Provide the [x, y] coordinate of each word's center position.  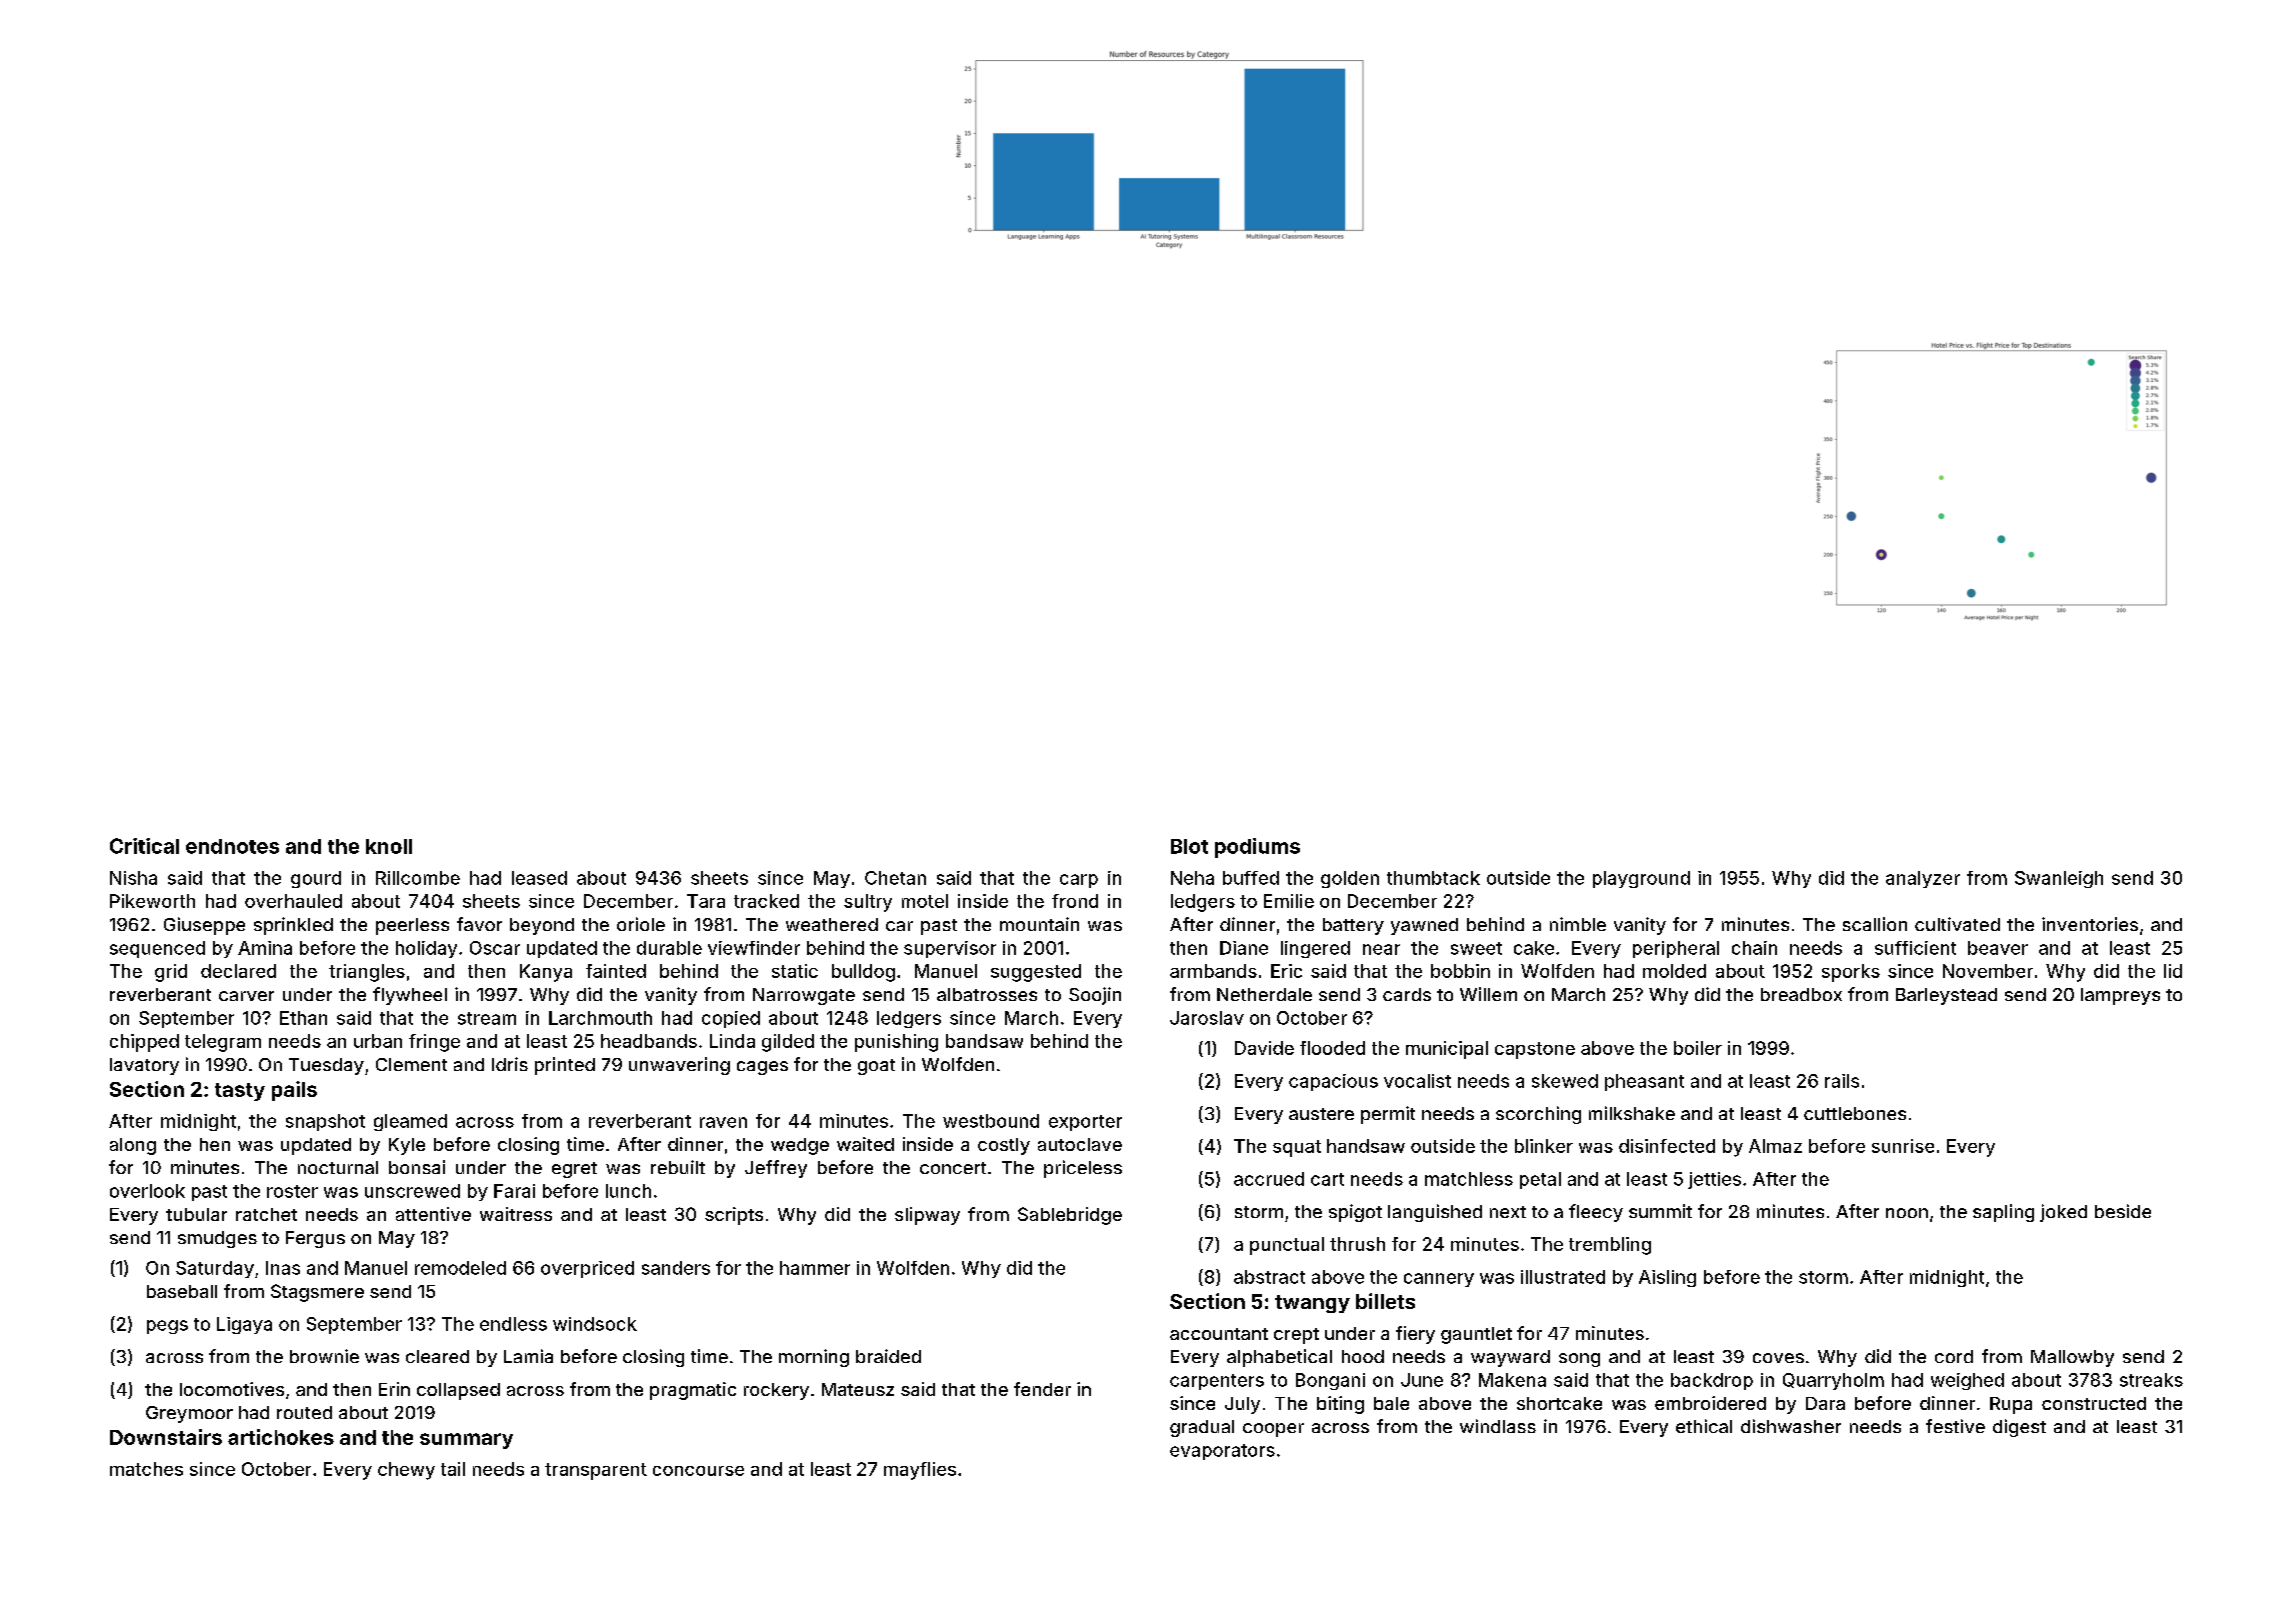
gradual [1202, 1428]
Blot [1189, 846]
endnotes [232, 846]
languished [1435, 1213]
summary [466, 1441]
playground [1641, 879]
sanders [676, 1268]
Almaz [1775, 1146]
